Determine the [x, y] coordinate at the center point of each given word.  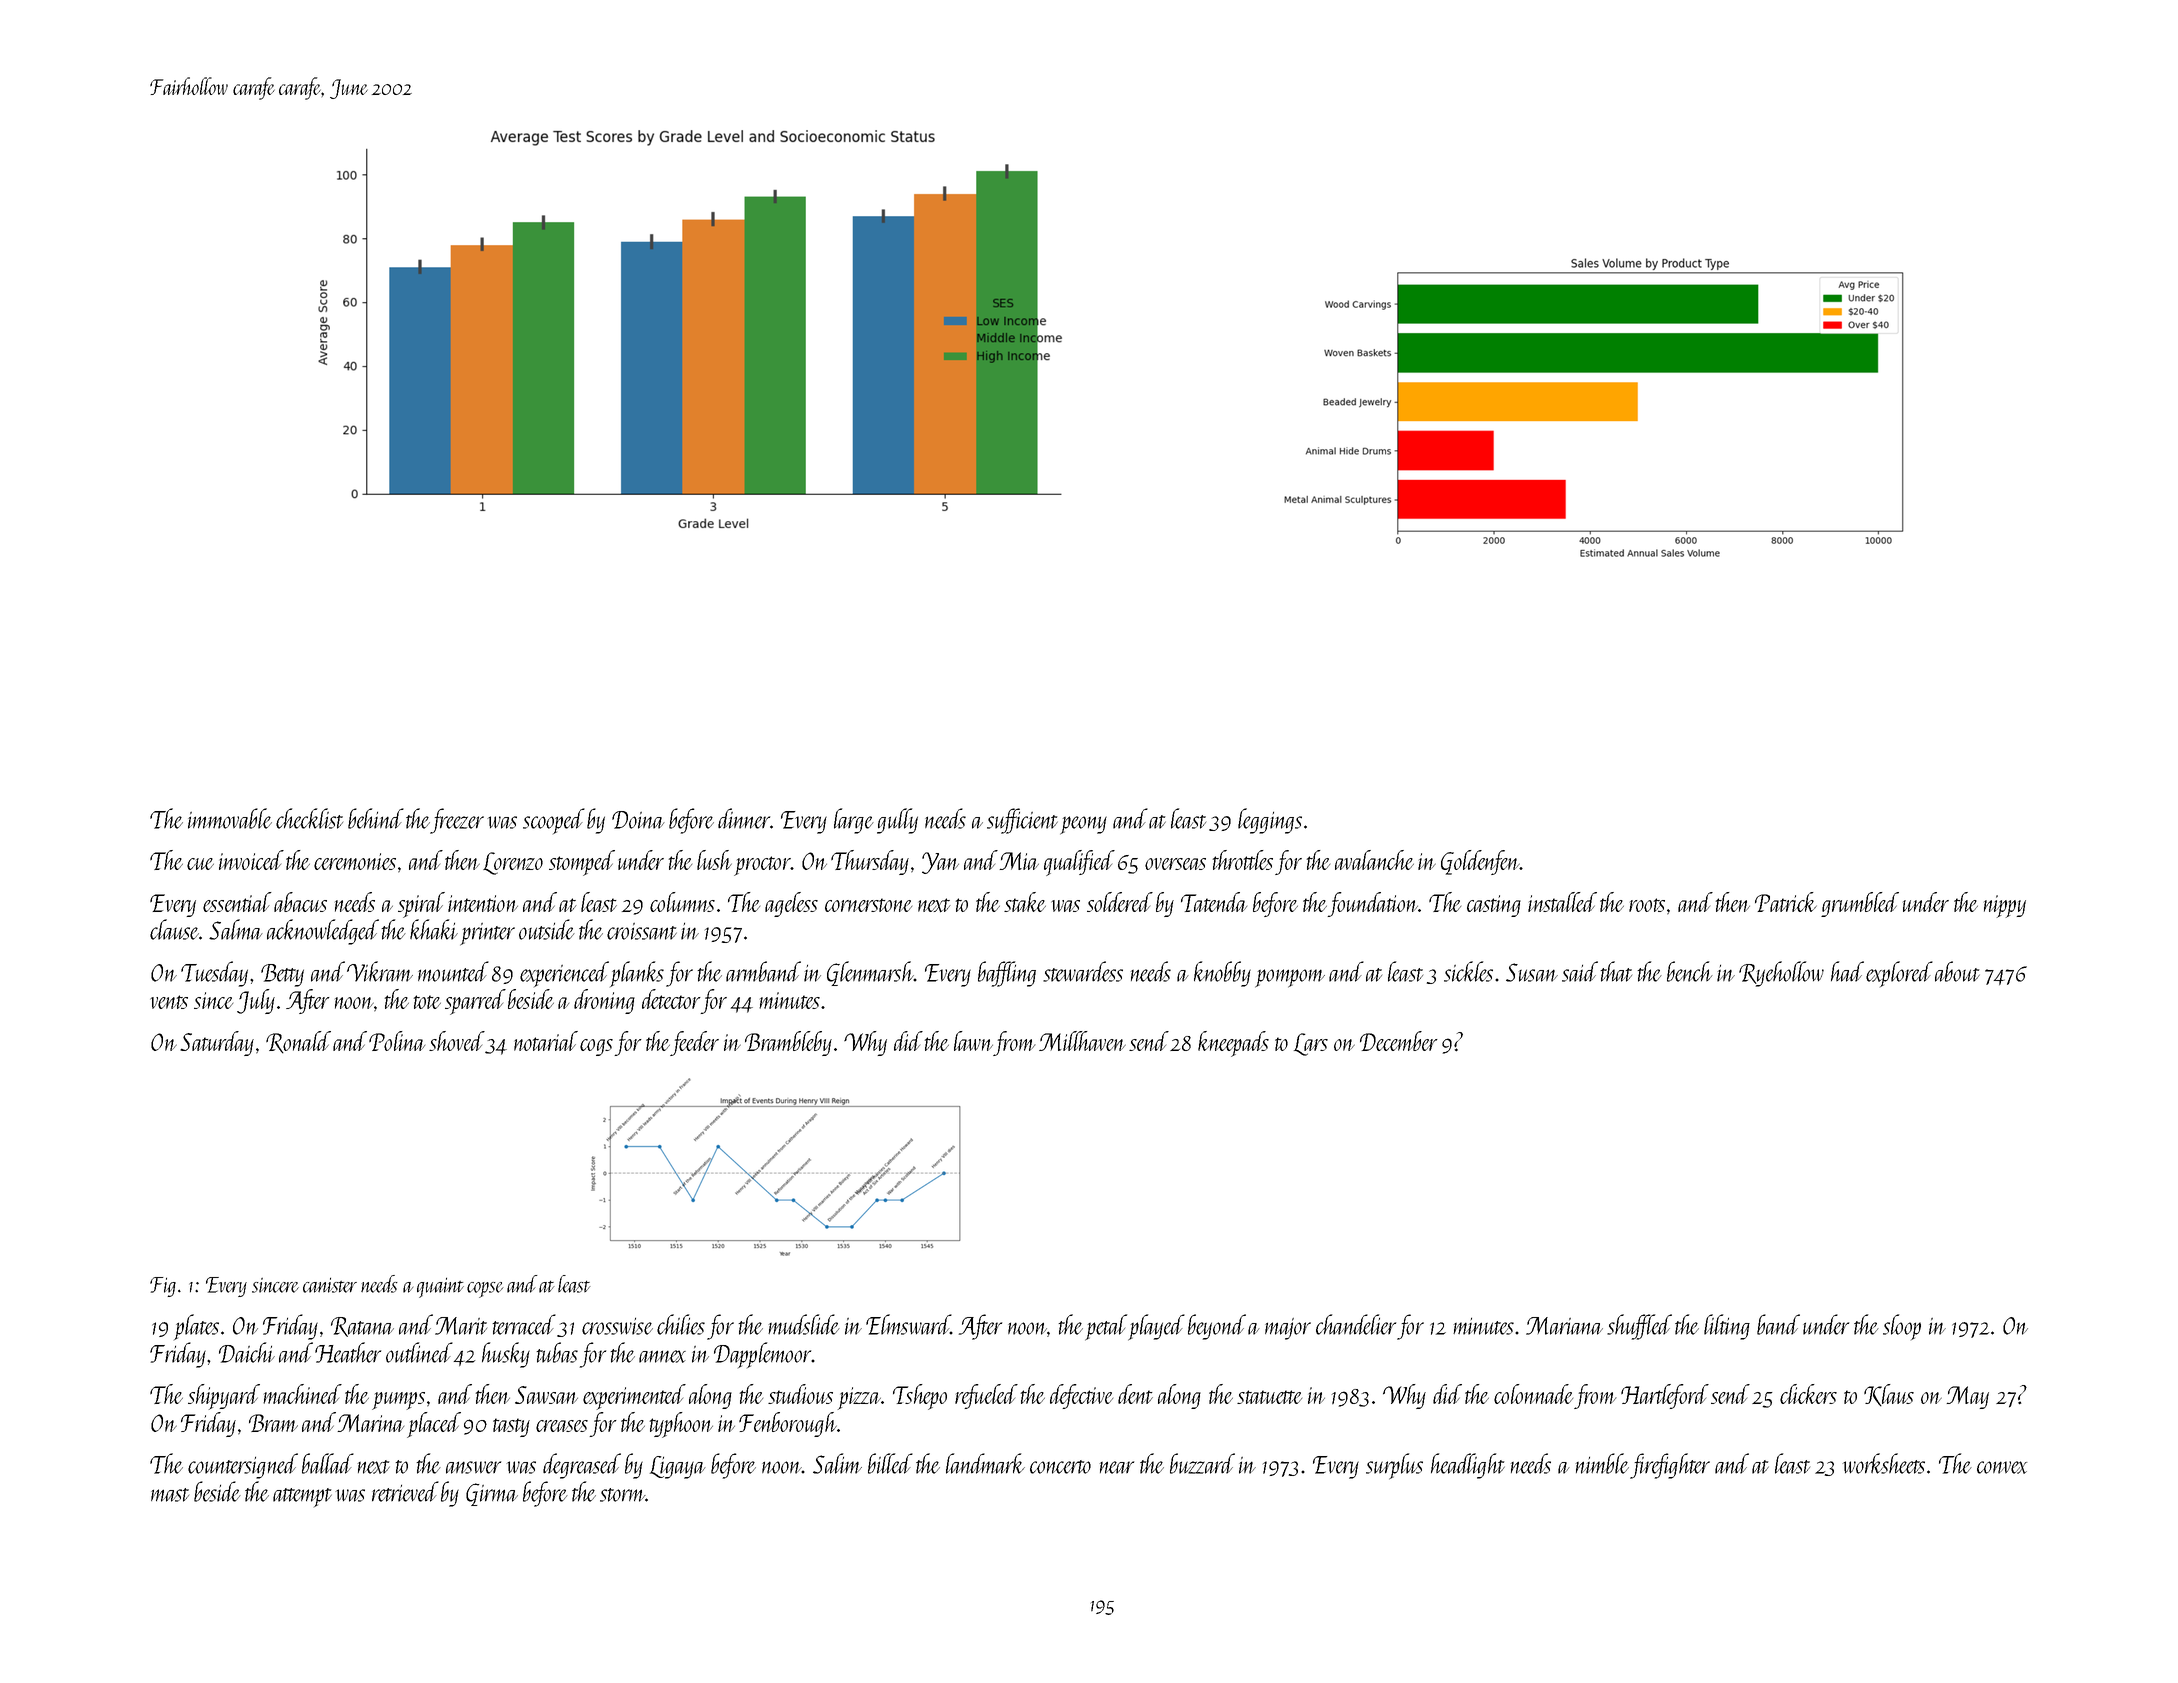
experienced [564, 974]
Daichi [247, 1352]
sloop [1902, 1327]
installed [1562, 902]
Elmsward [908, 1324]
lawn [973, 1041]
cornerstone [868, 905]
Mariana [1564, 1326]
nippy [2005, 906]
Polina [397, 1041]
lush [714, 860]
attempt [302, 1497]
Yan [940, 863]
